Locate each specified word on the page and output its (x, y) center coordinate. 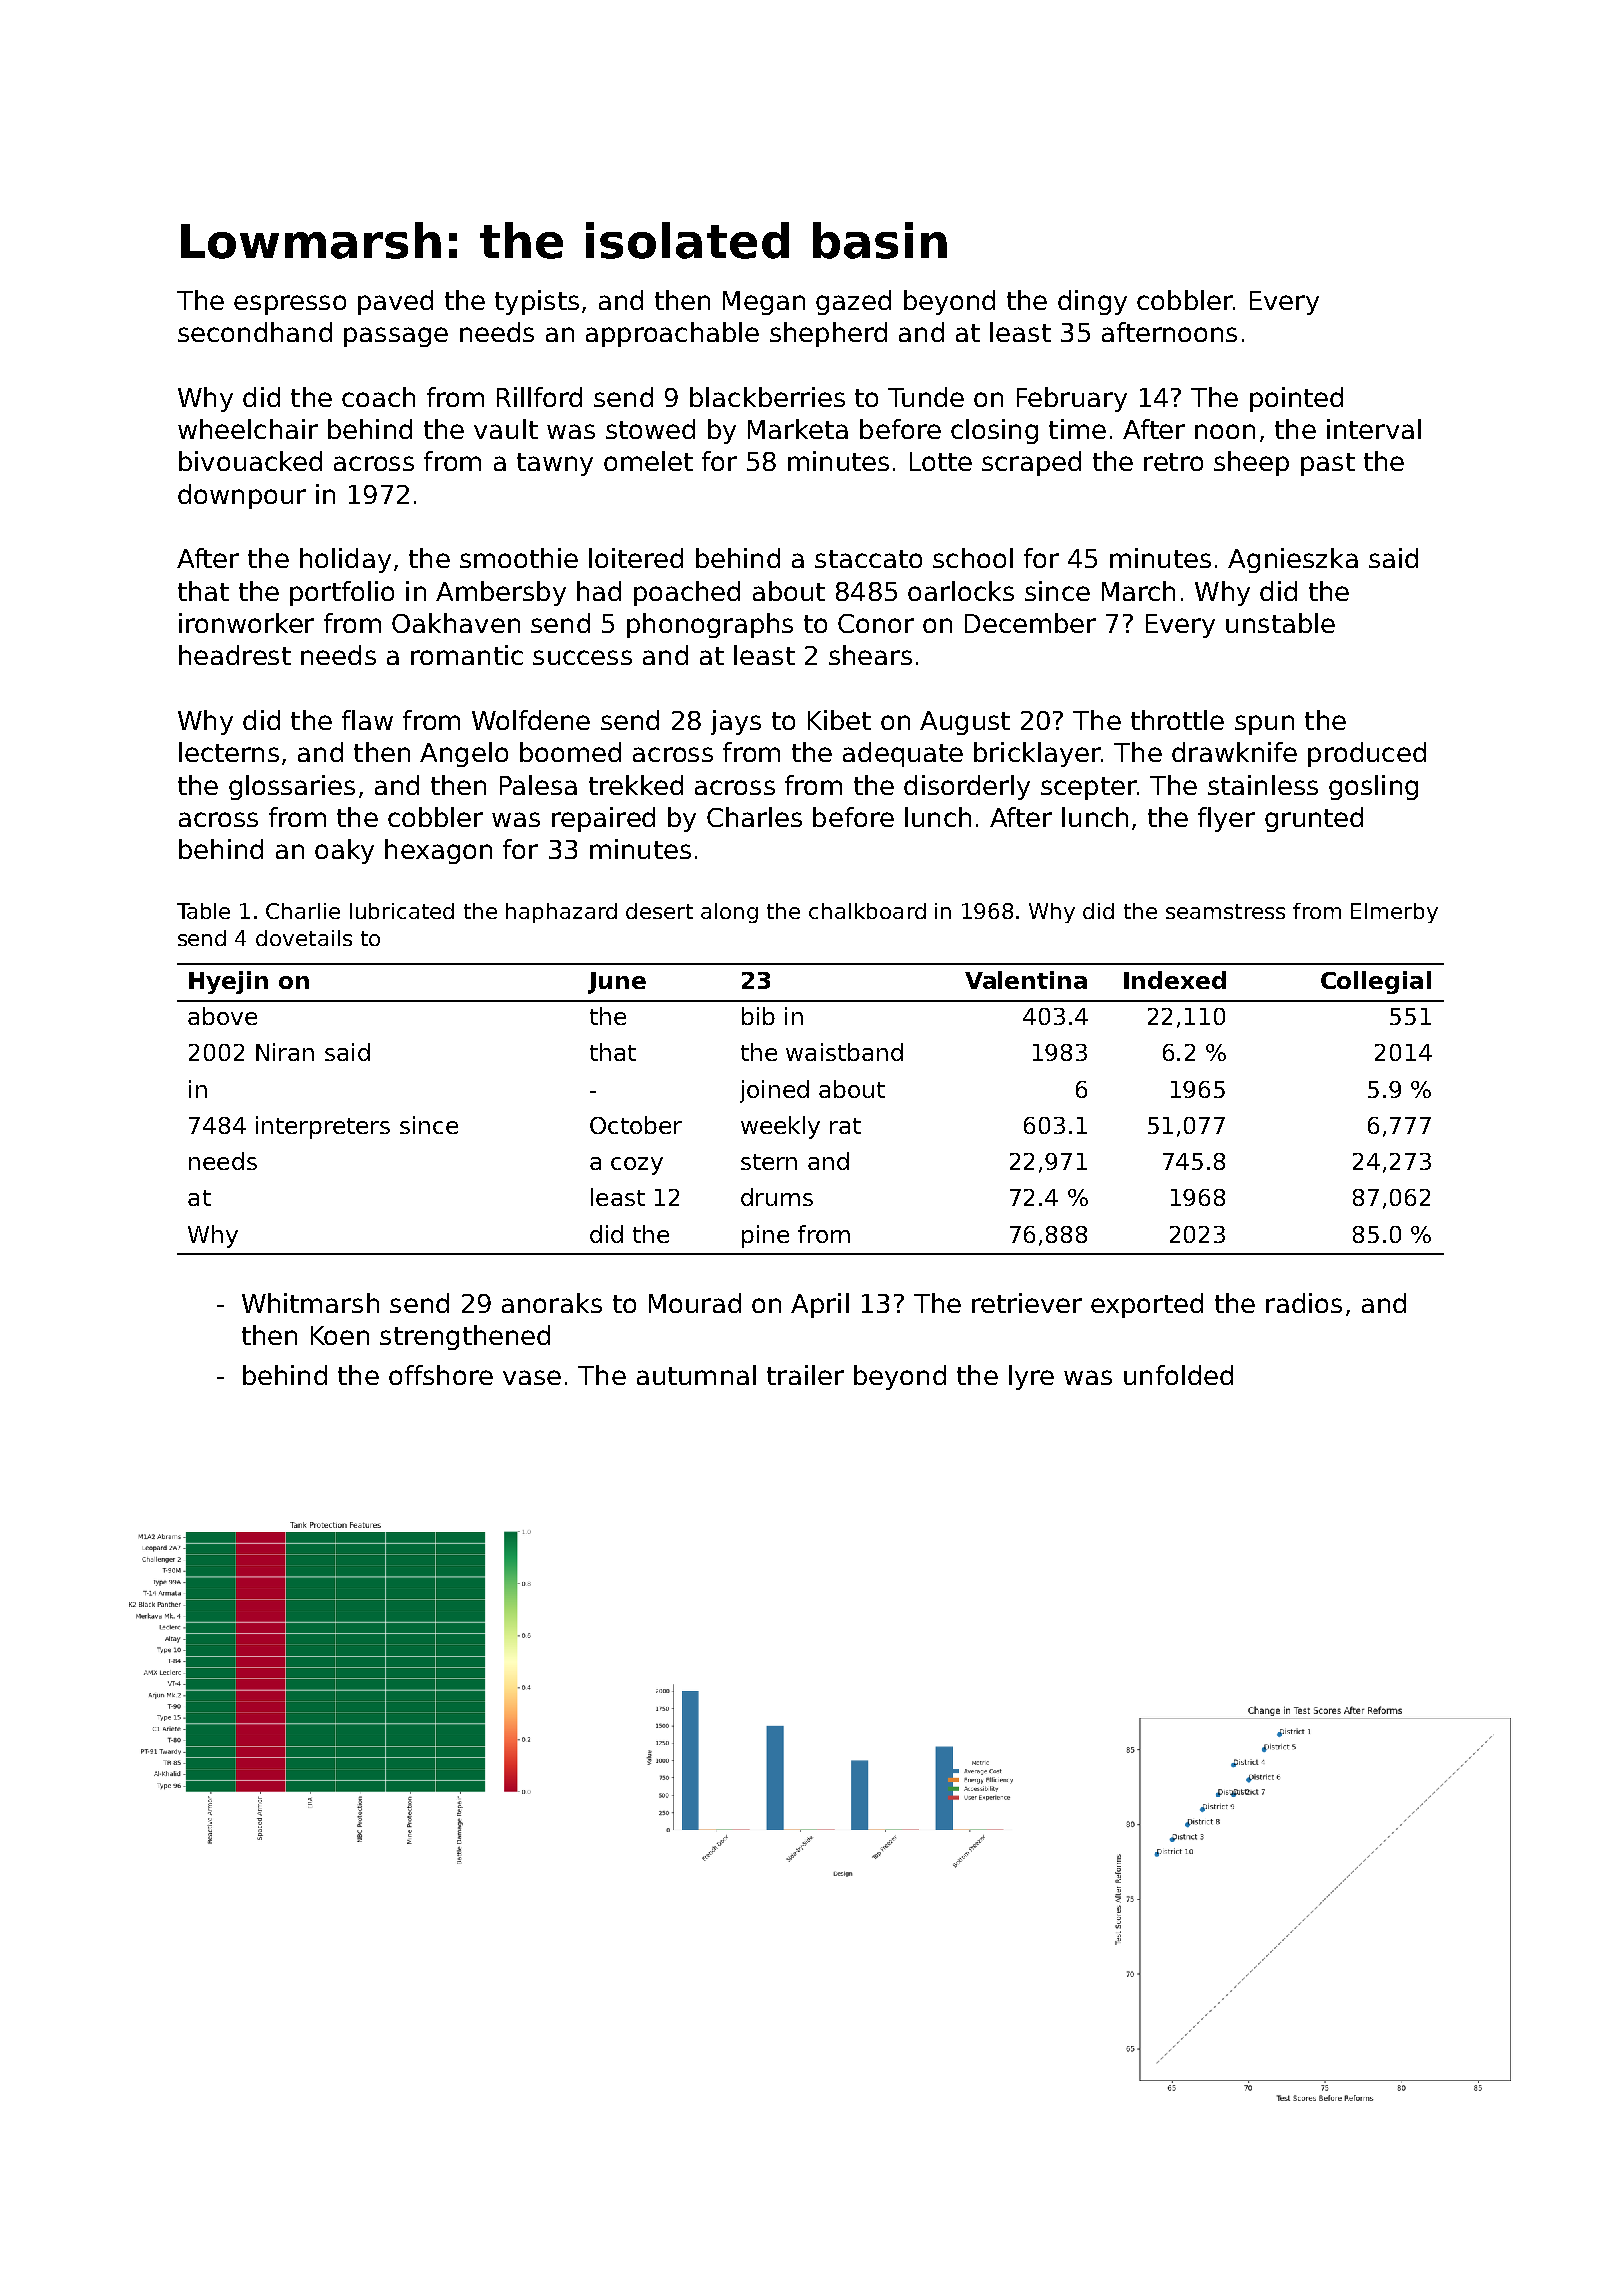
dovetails (304, 938)
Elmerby (1394, 913)
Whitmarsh (310, 1303)
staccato (868, 559)
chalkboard (867, 911)
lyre (1031, 1377)
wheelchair (248, 429)
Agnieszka (1293, 560)
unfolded (1178, 1375)
